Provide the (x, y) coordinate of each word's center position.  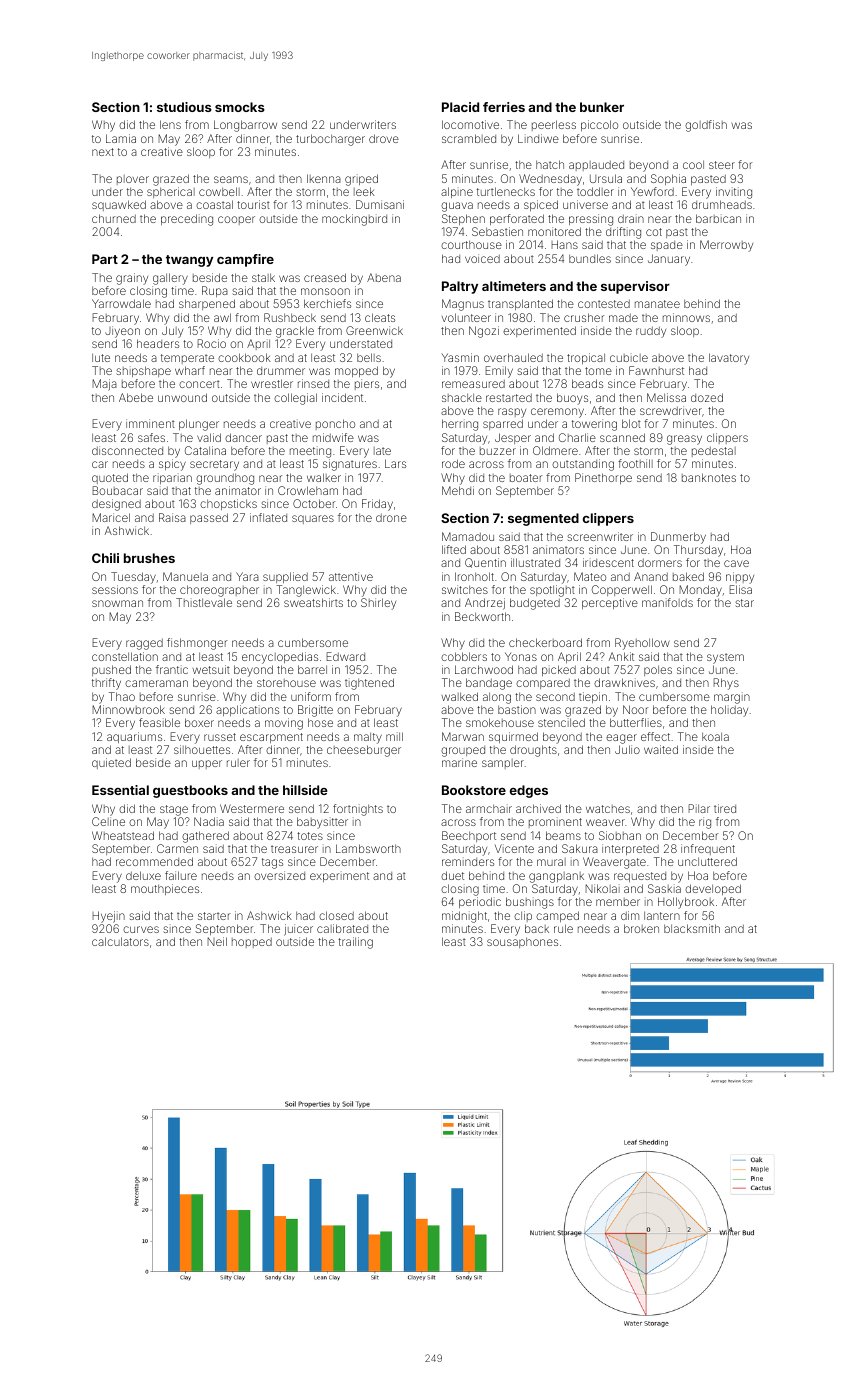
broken (641, 928)
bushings (530, 903)
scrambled (469, 138)
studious (184, 107)
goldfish (706, 126)
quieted (111, 763)
